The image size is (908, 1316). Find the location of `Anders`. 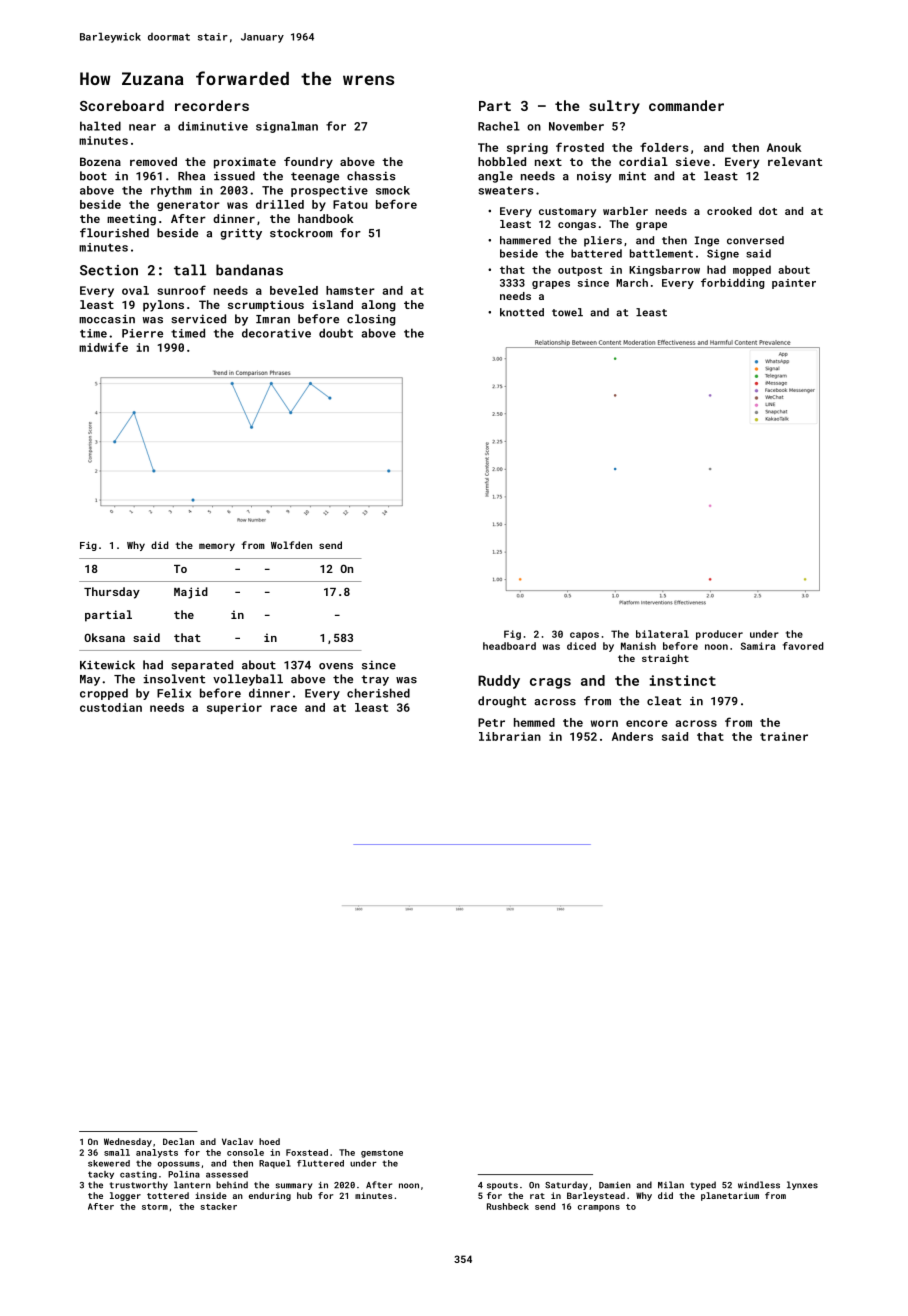

Anders is located at coordinates (632, 736).
